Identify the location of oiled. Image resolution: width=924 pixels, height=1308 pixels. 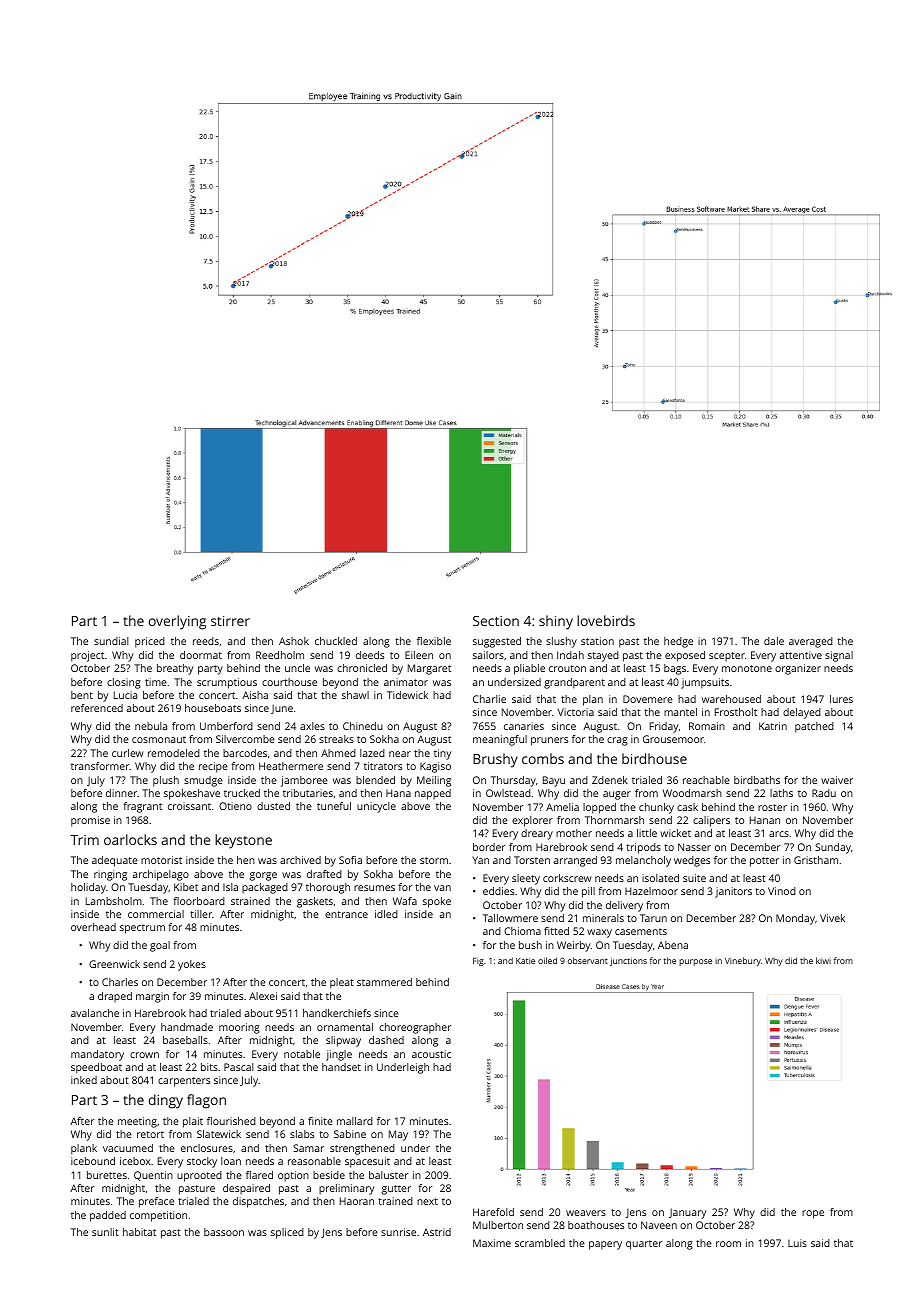
(547, 960).
